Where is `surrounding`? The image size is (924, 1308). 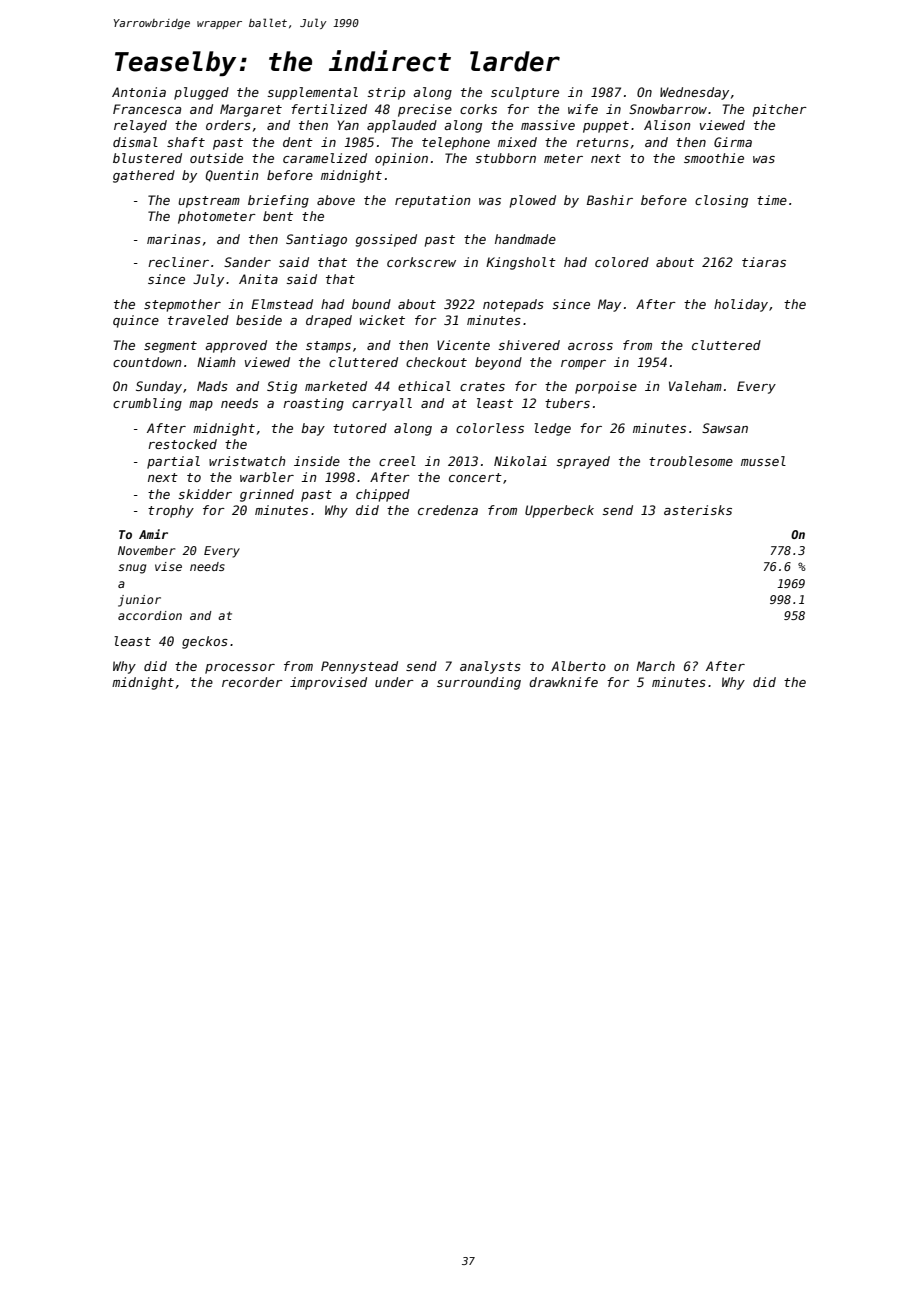 surrounding is located at coordinates (479, 683).
